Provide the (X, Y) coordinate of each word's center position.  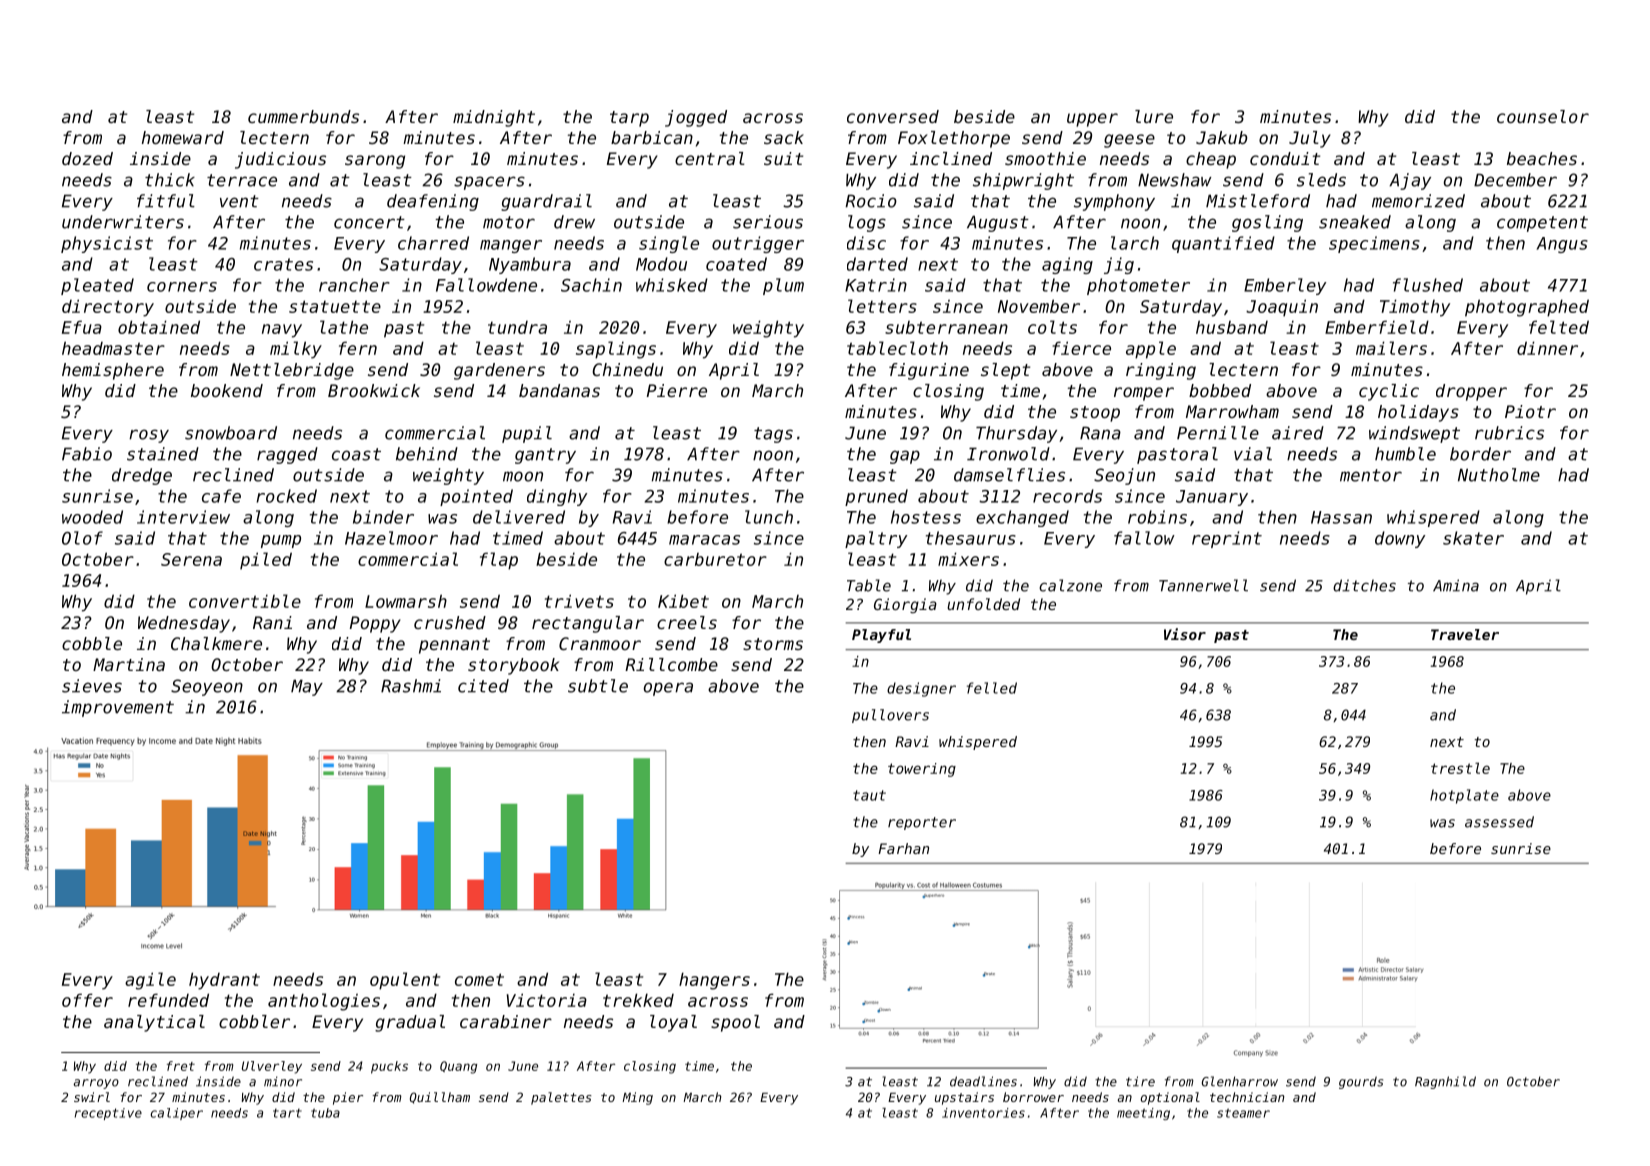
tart (287, 1113)
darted (877, 264)
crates (283, 264)
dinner (1547, 348)
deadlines (983, 1081)
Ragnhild (1445, 1082)
